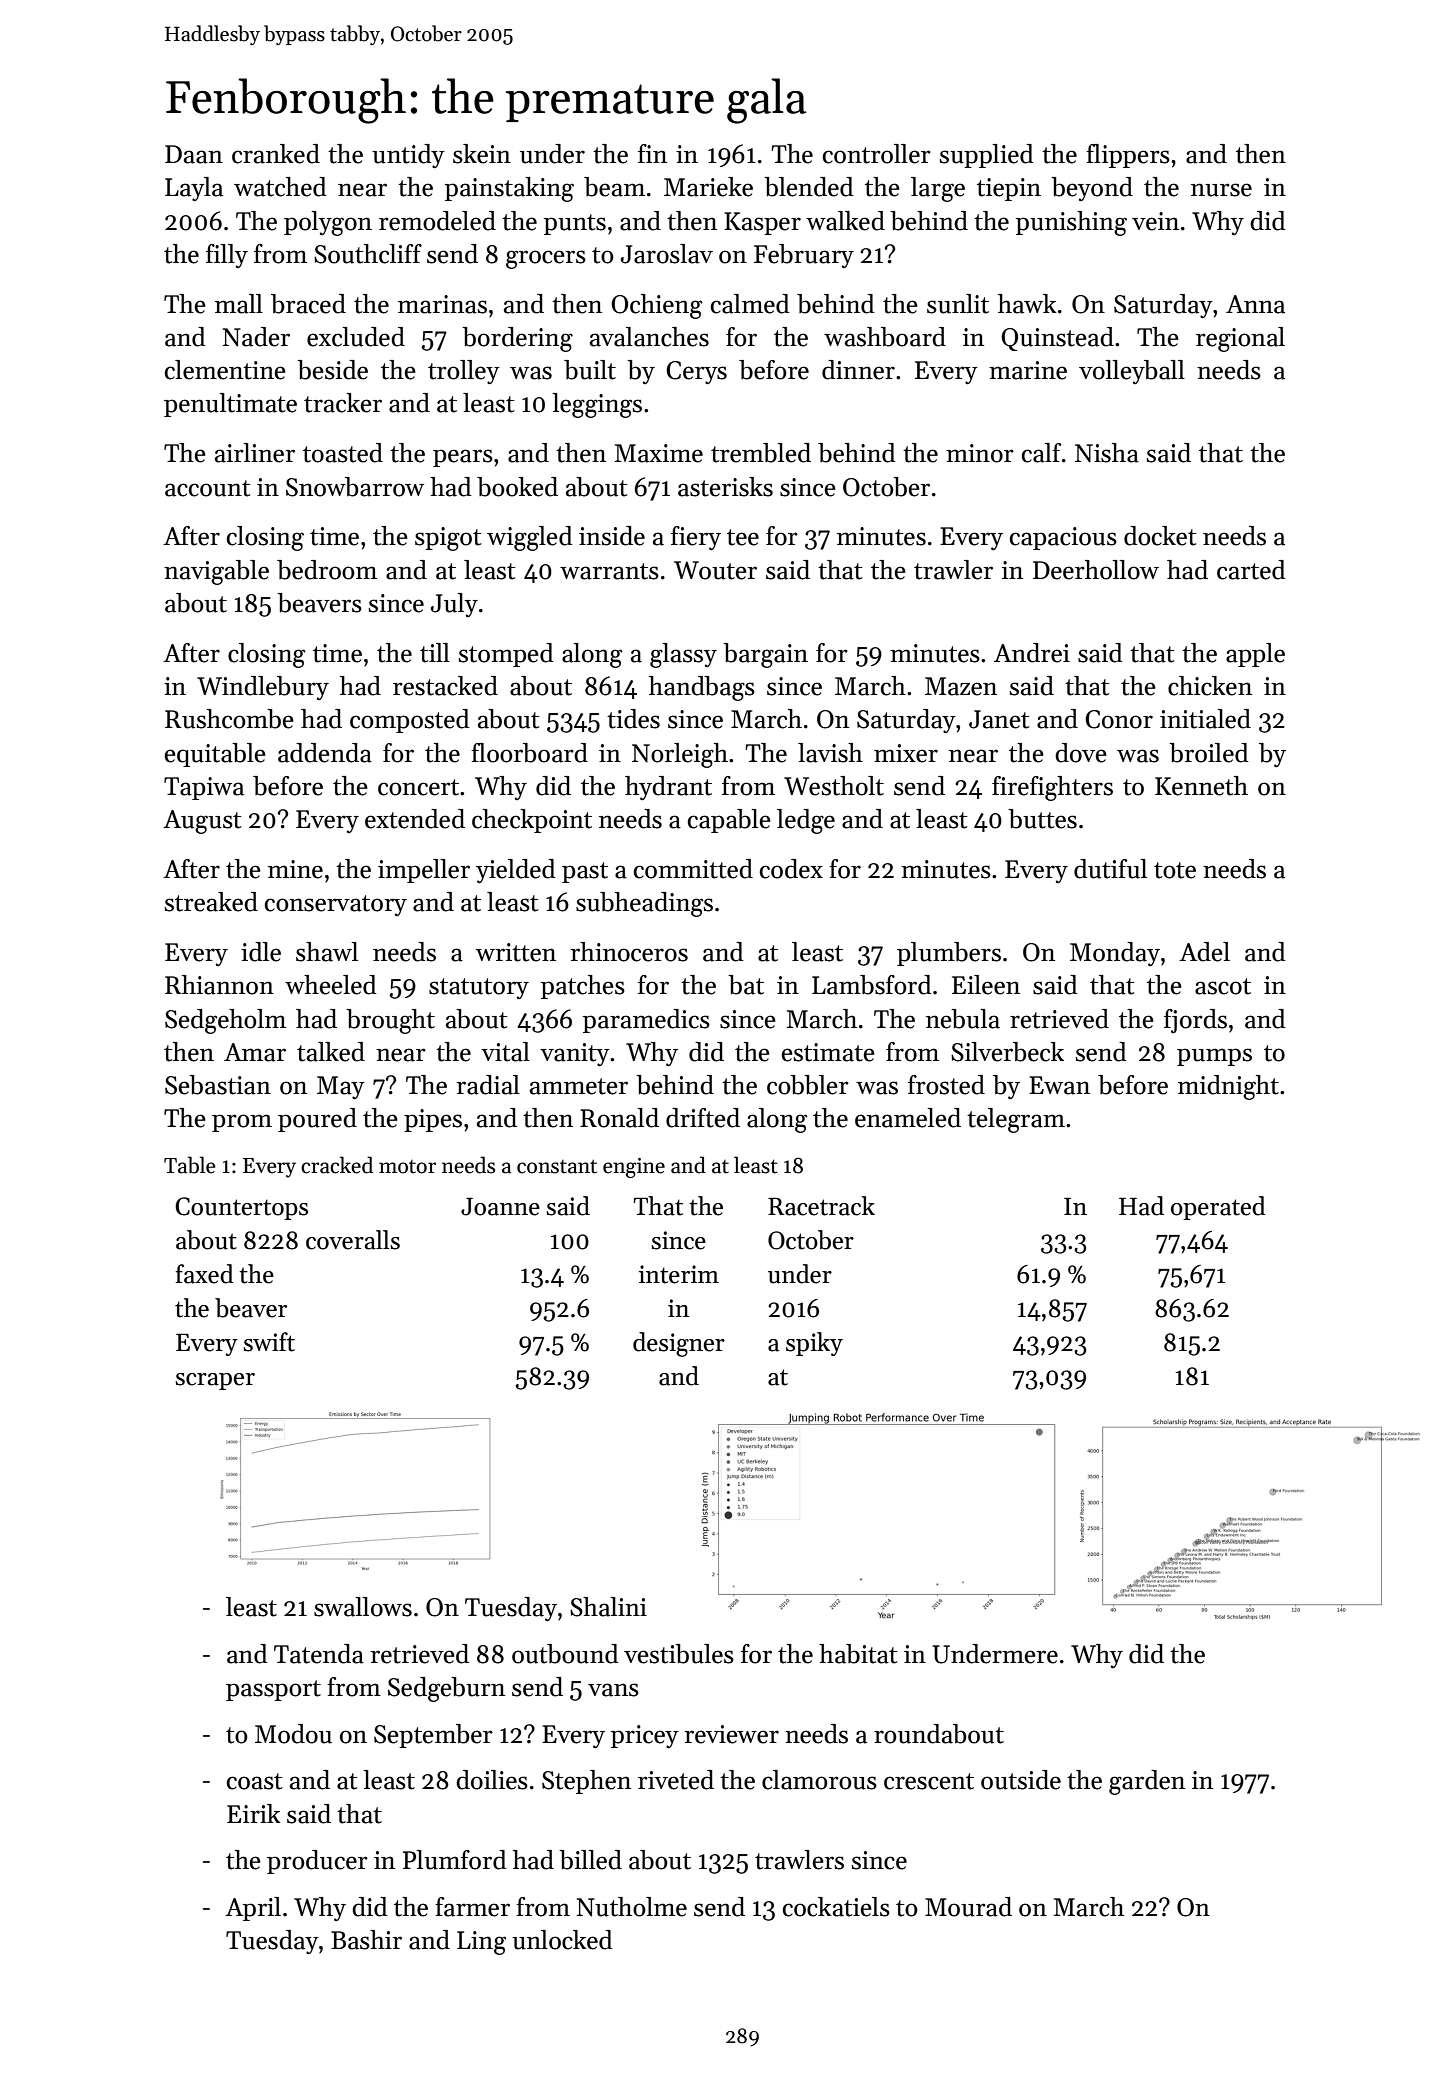  I want to click on Shalini, so click(608, 1607).
